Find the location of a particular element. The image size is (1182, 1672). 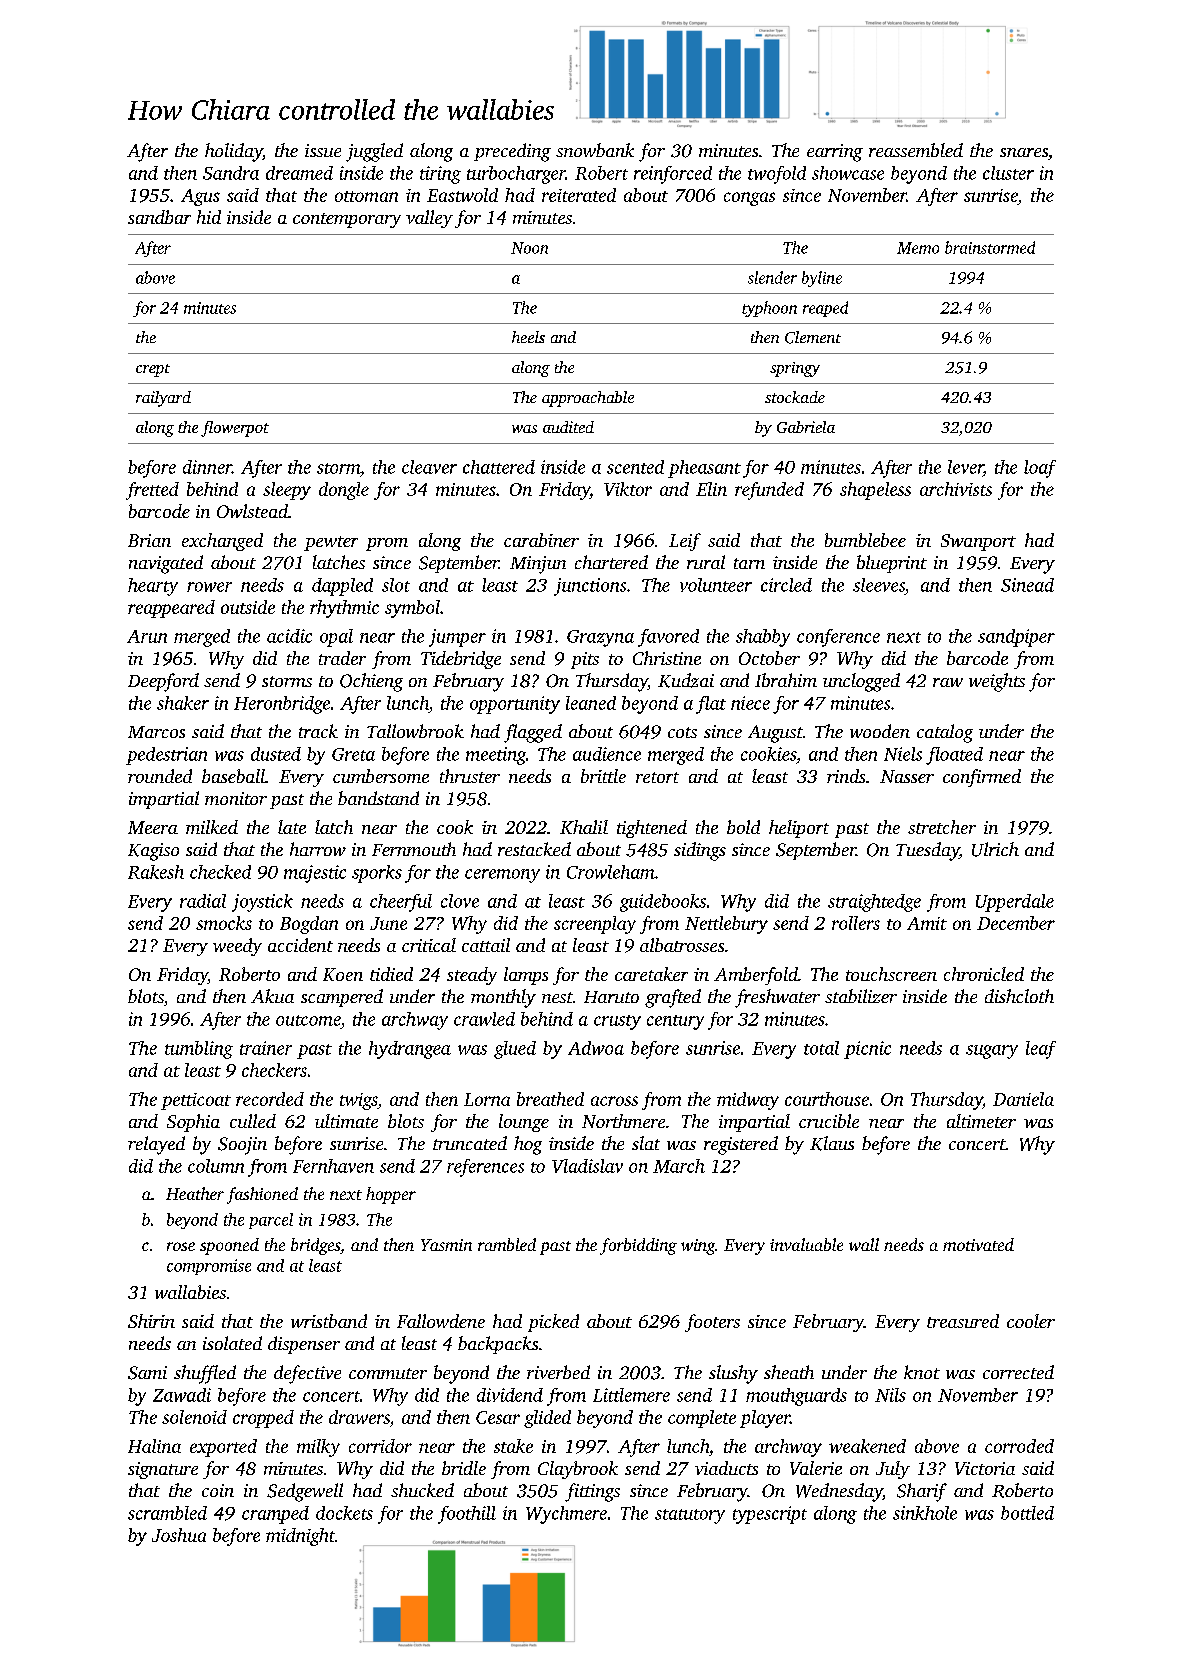

Noon is located at coordinates (529, 248).
